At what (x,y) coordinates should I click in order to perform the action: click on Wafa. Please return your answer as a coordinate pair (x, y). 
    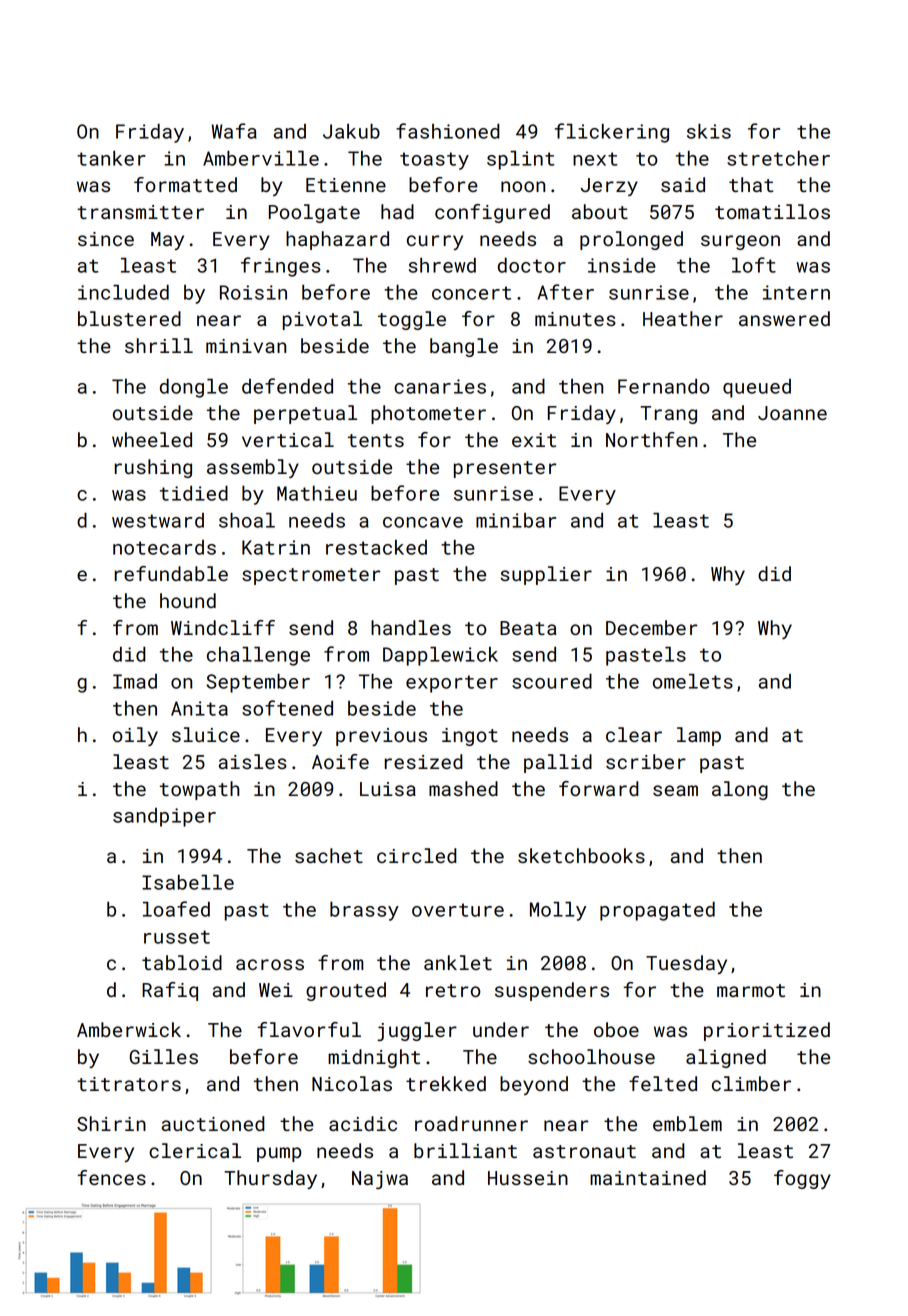
    Looking at the image, I should click on (234, 131).
